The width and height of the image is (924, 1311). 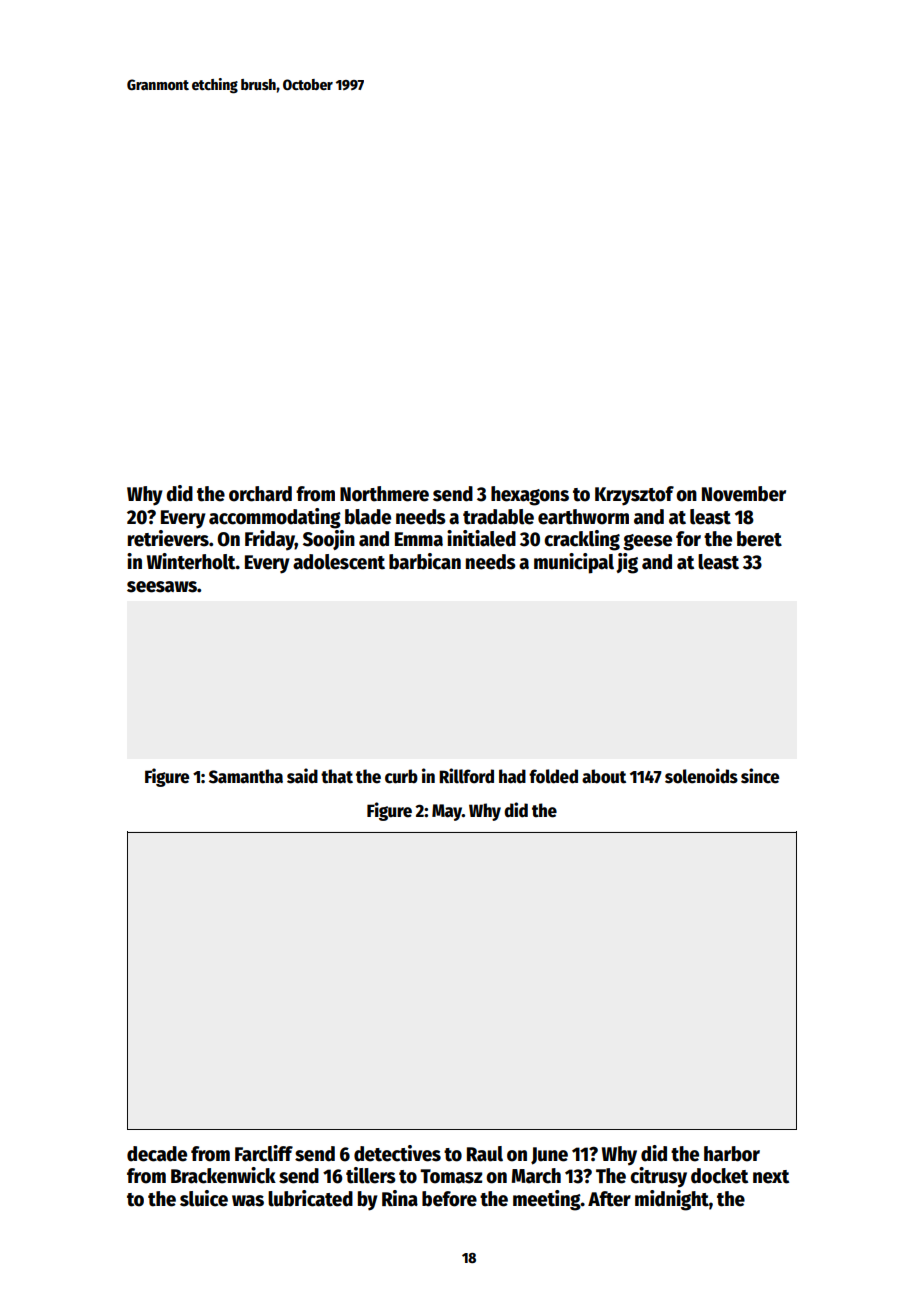 I want to click on meeting, so click(x=547, y=1200).
